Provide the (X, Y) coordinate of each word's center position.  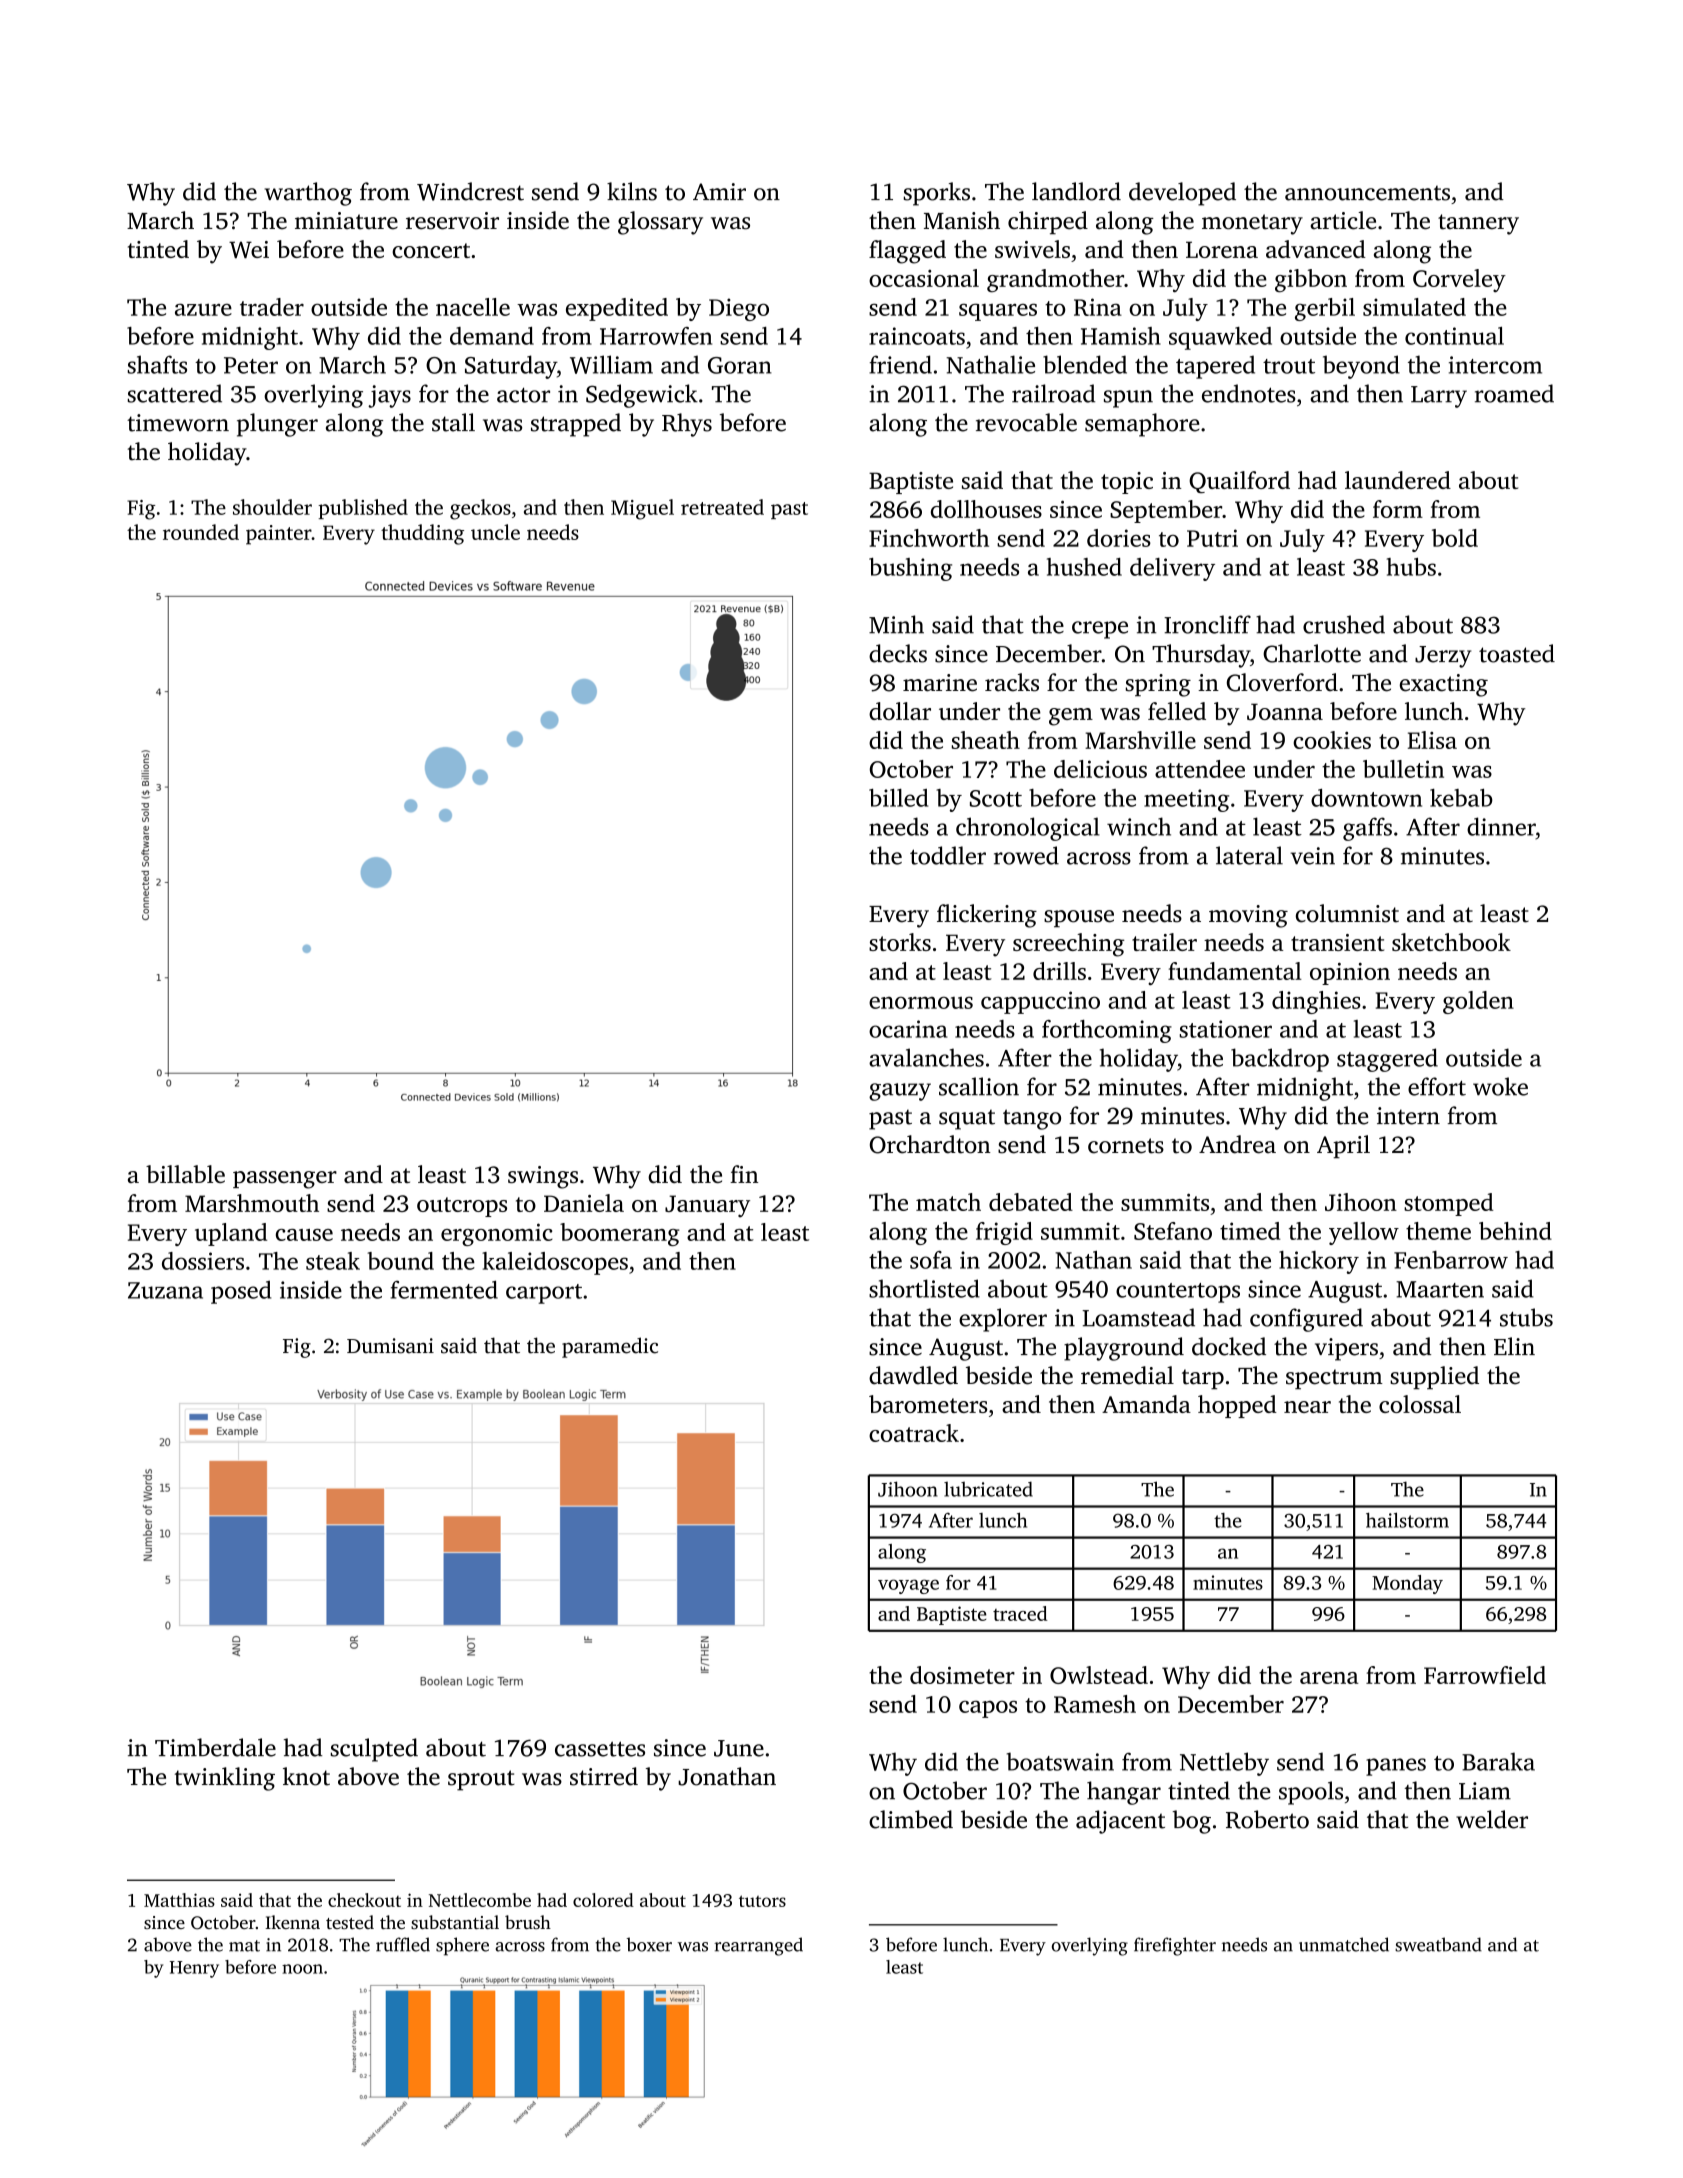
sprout (481, 1780)
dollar (900, 711)
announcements (1367, 193)
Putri (1212, 538)
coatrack (914, 1433)
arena (1329, 1678)
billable (185, 1174)
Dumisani (390, 1346)
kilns (632, 191)
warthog (308, 194)
